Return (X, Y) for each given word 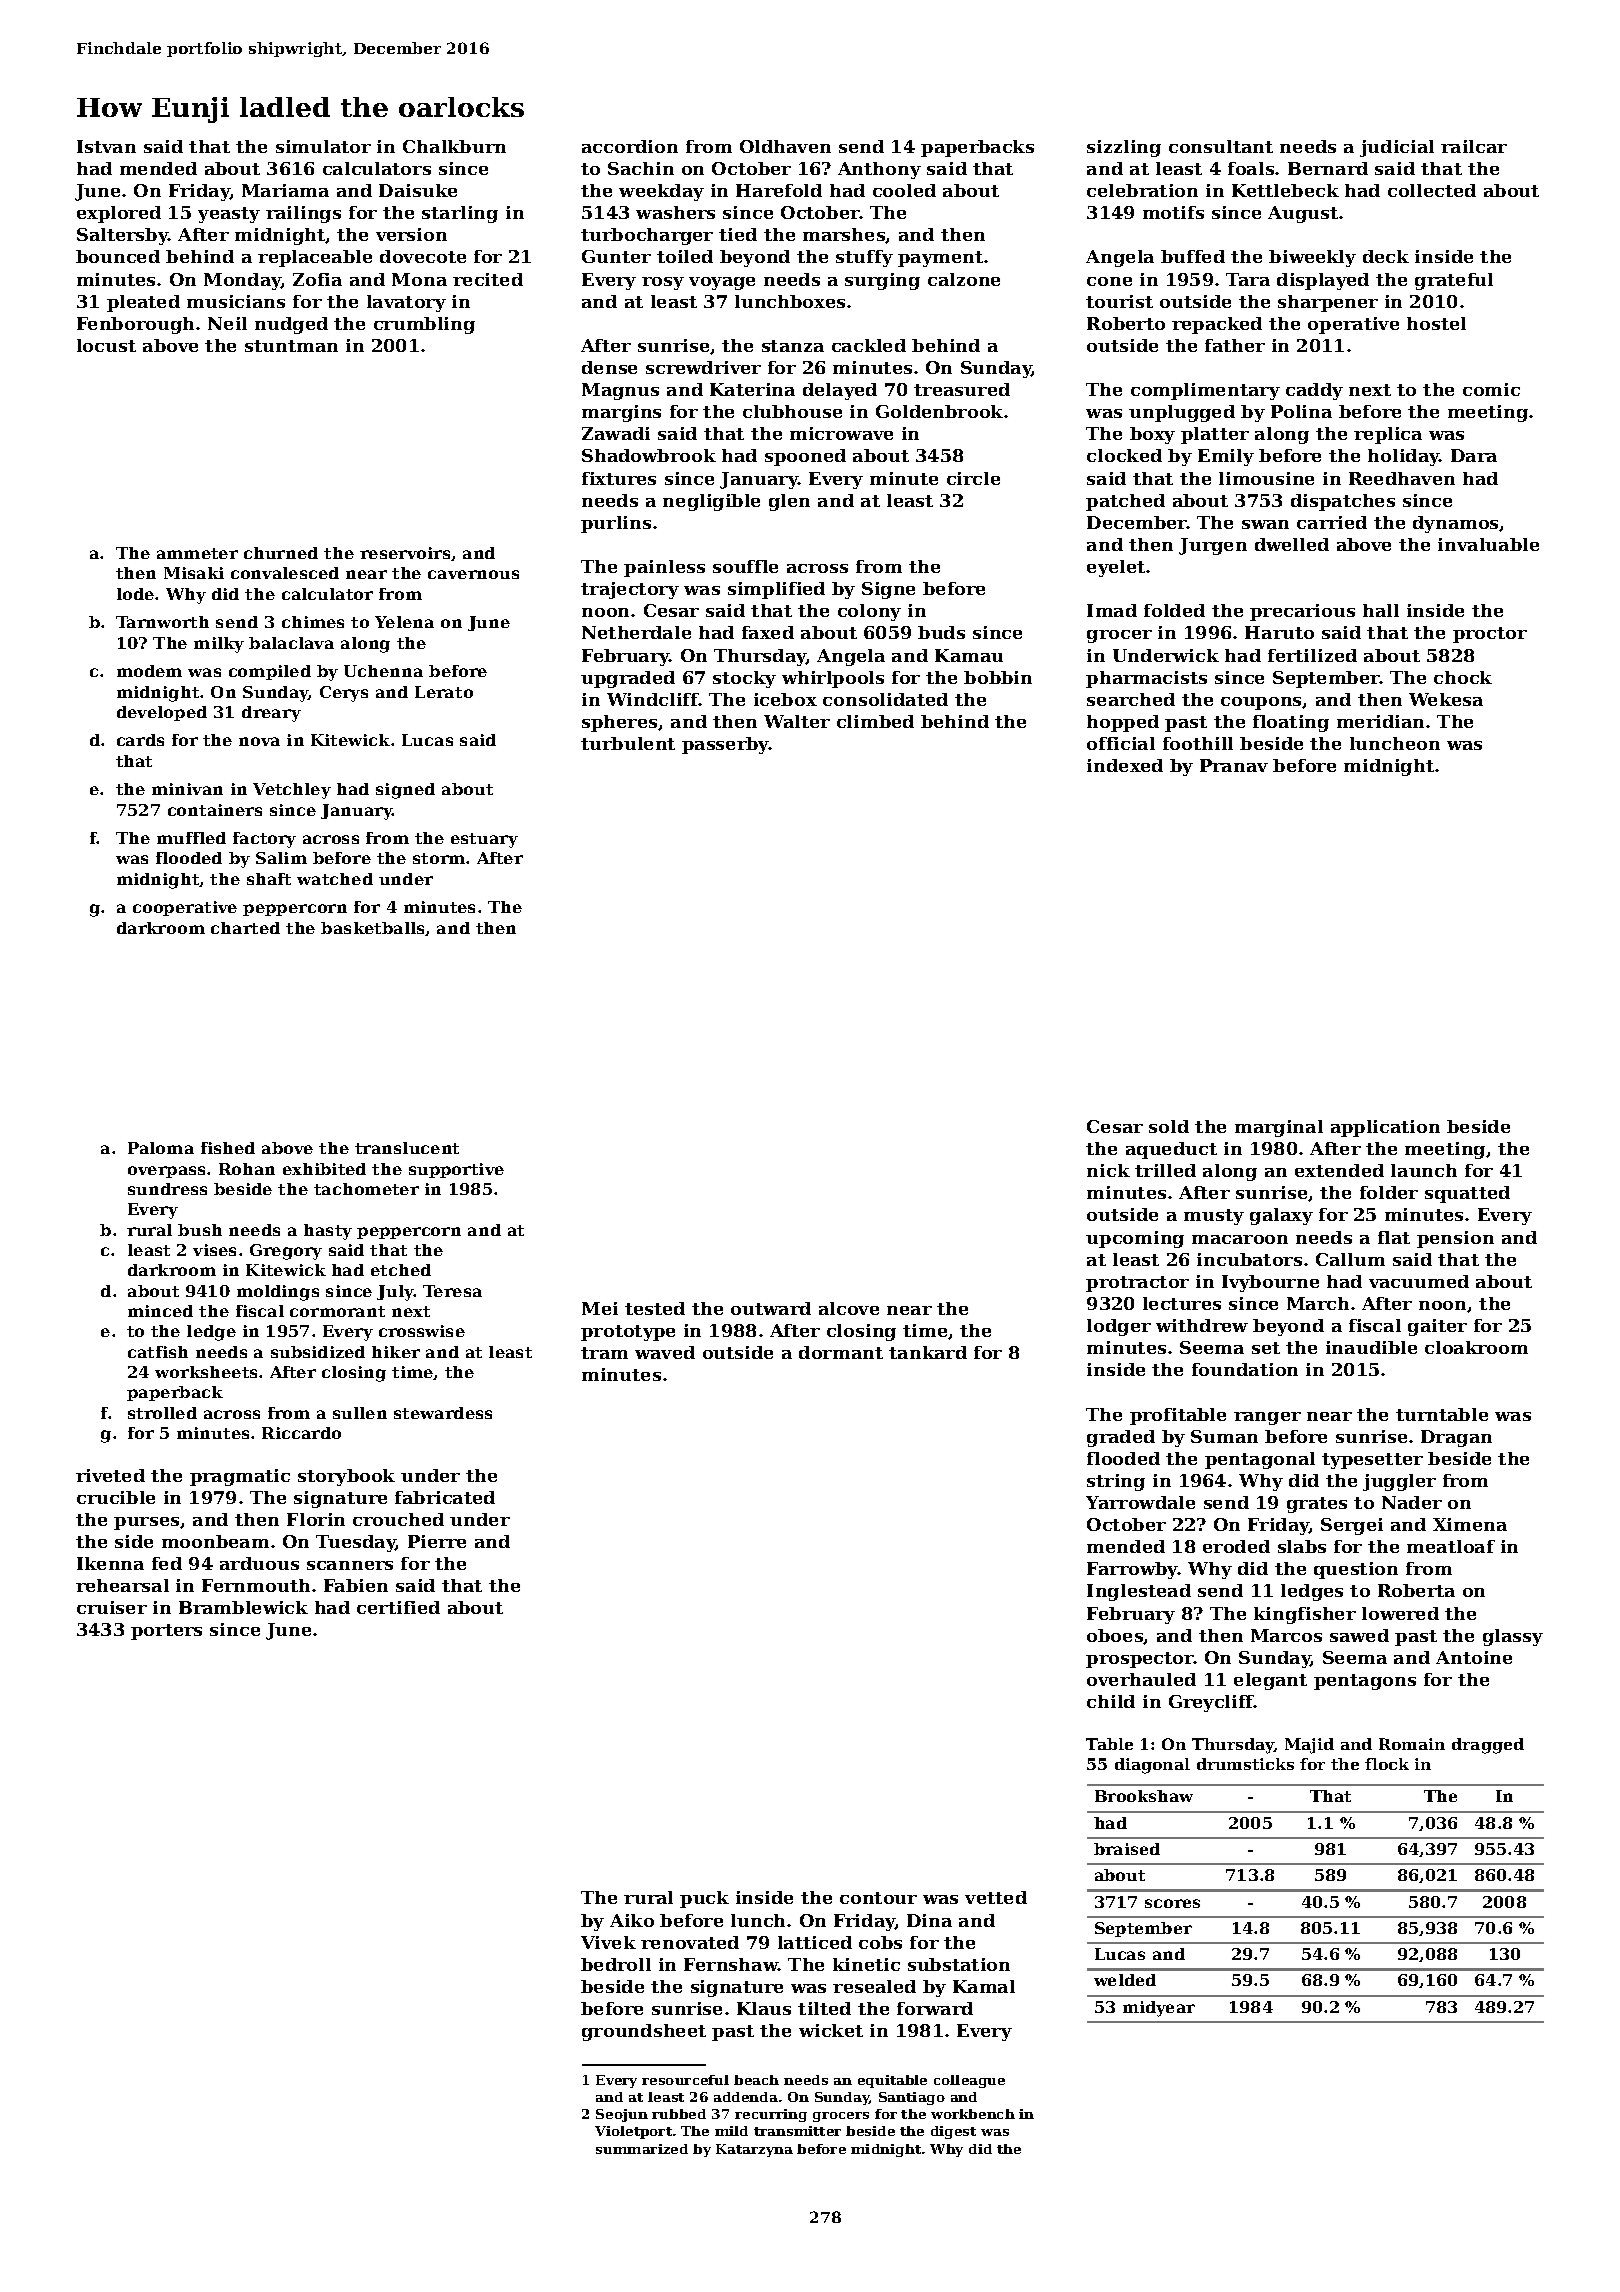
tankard (928, 1352)
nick (1108, 1170)
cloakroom (1476, 1347)
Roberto (1126, 323)
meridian (1380, 721)
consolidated (885, 699)
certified (398, 1607)
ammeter (197, 553)
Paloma (161, 1148)
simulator (323, 146)
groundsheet (644, 2032)
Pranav (1234, 765)
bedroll (616, 1964)
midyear (1159, 2009)
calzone (964, 279)
